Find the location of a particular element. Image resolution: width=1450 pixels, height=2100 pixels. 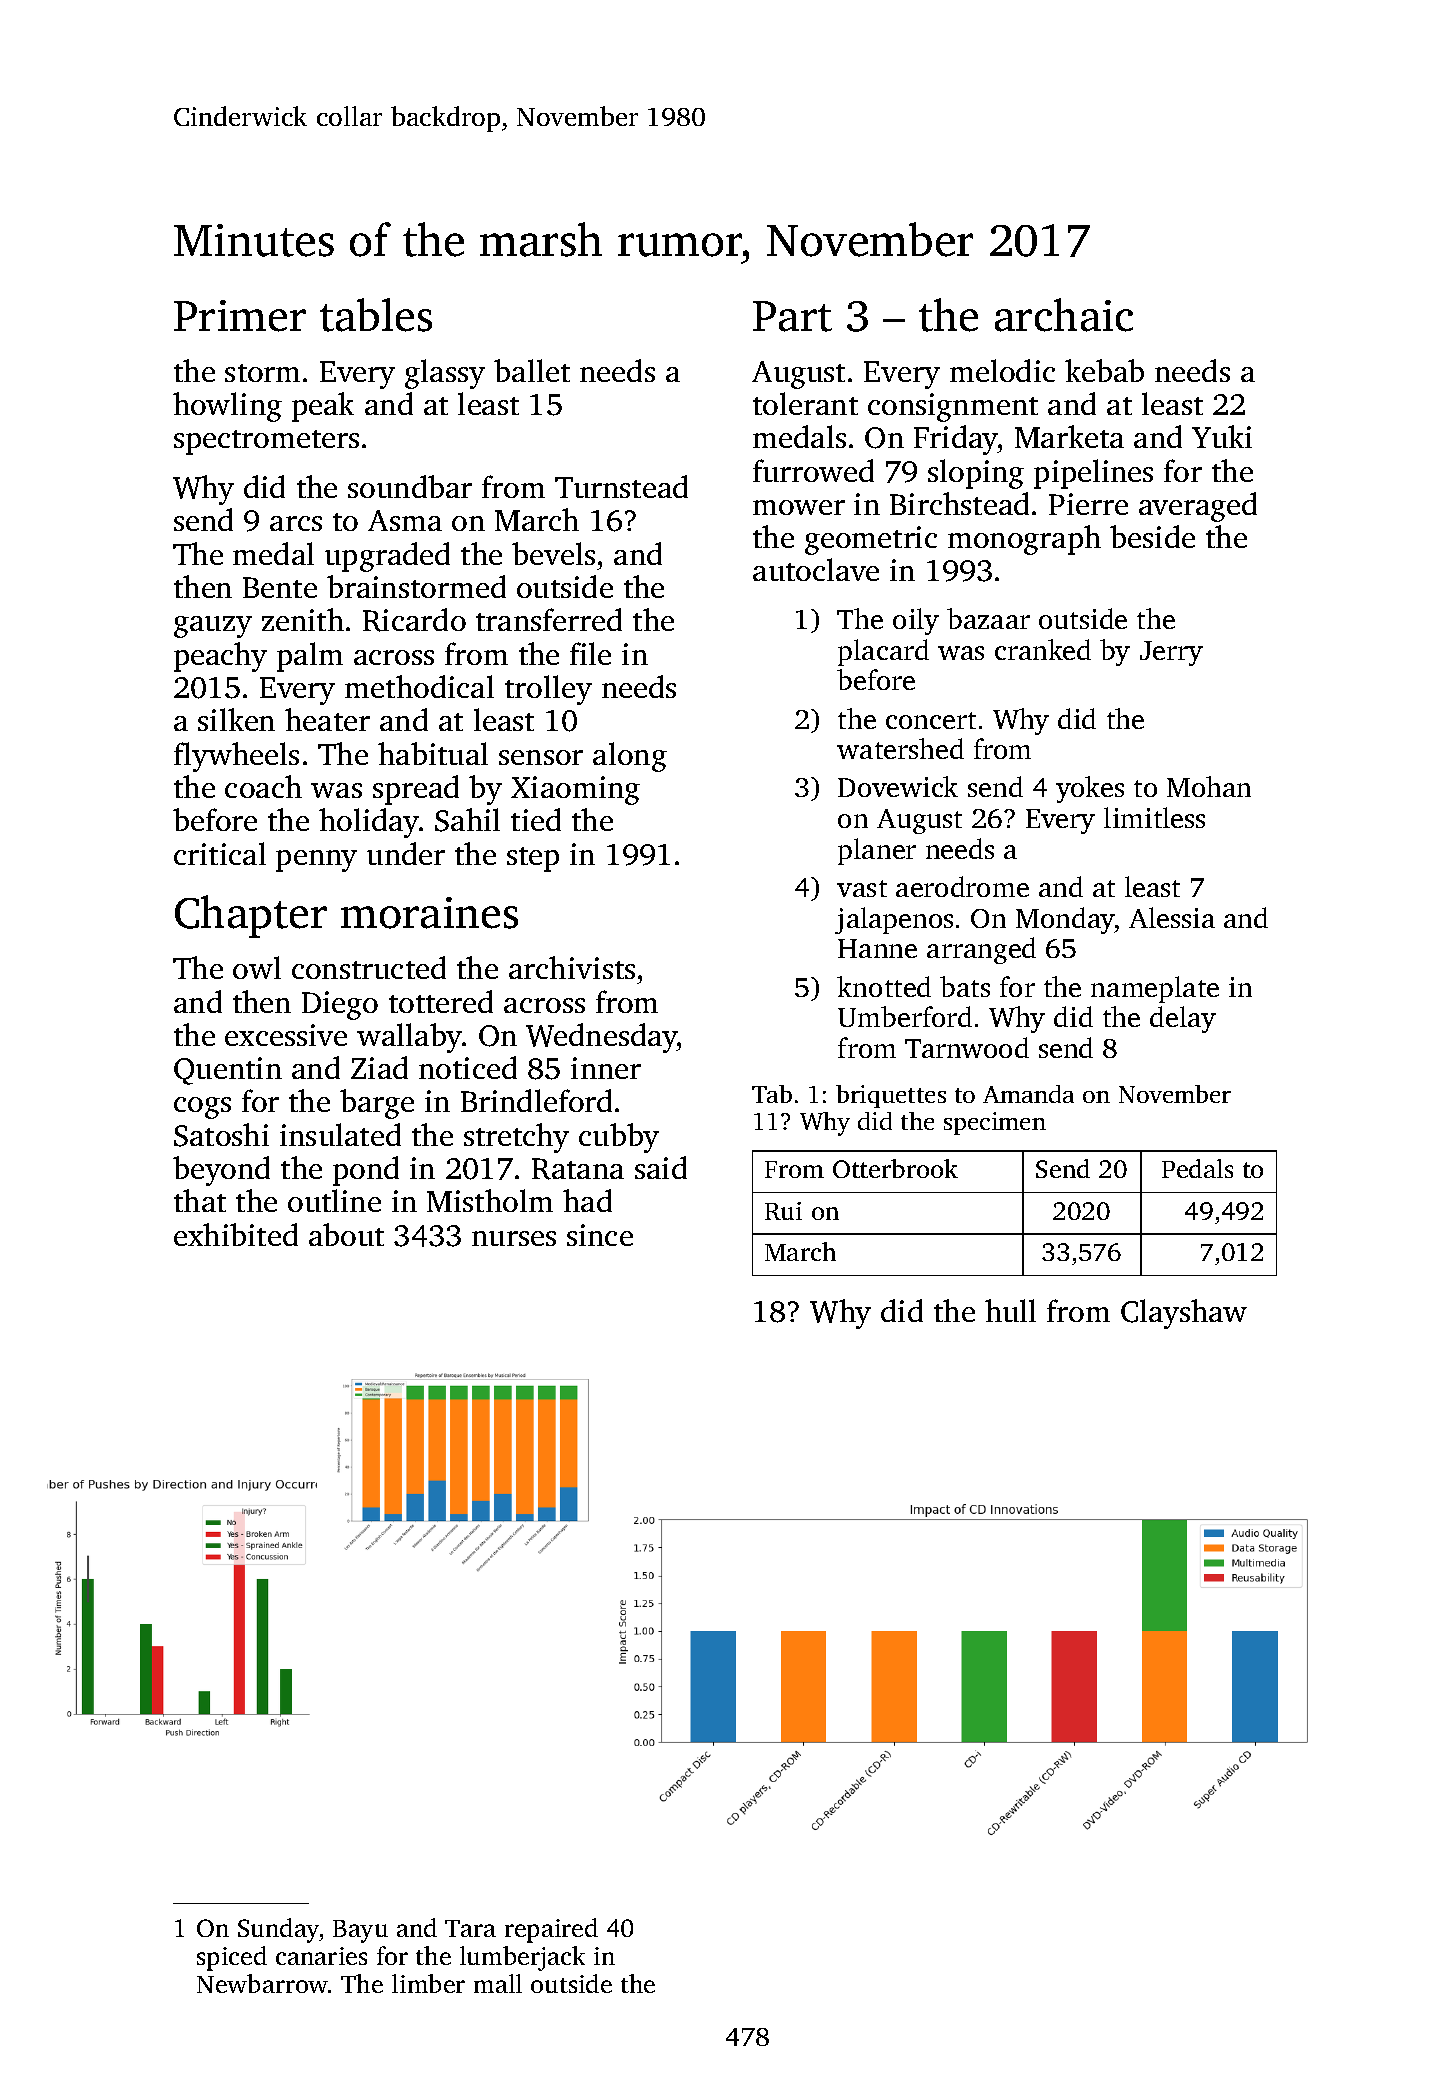

autoclave is located at coordinates (816, 569).
